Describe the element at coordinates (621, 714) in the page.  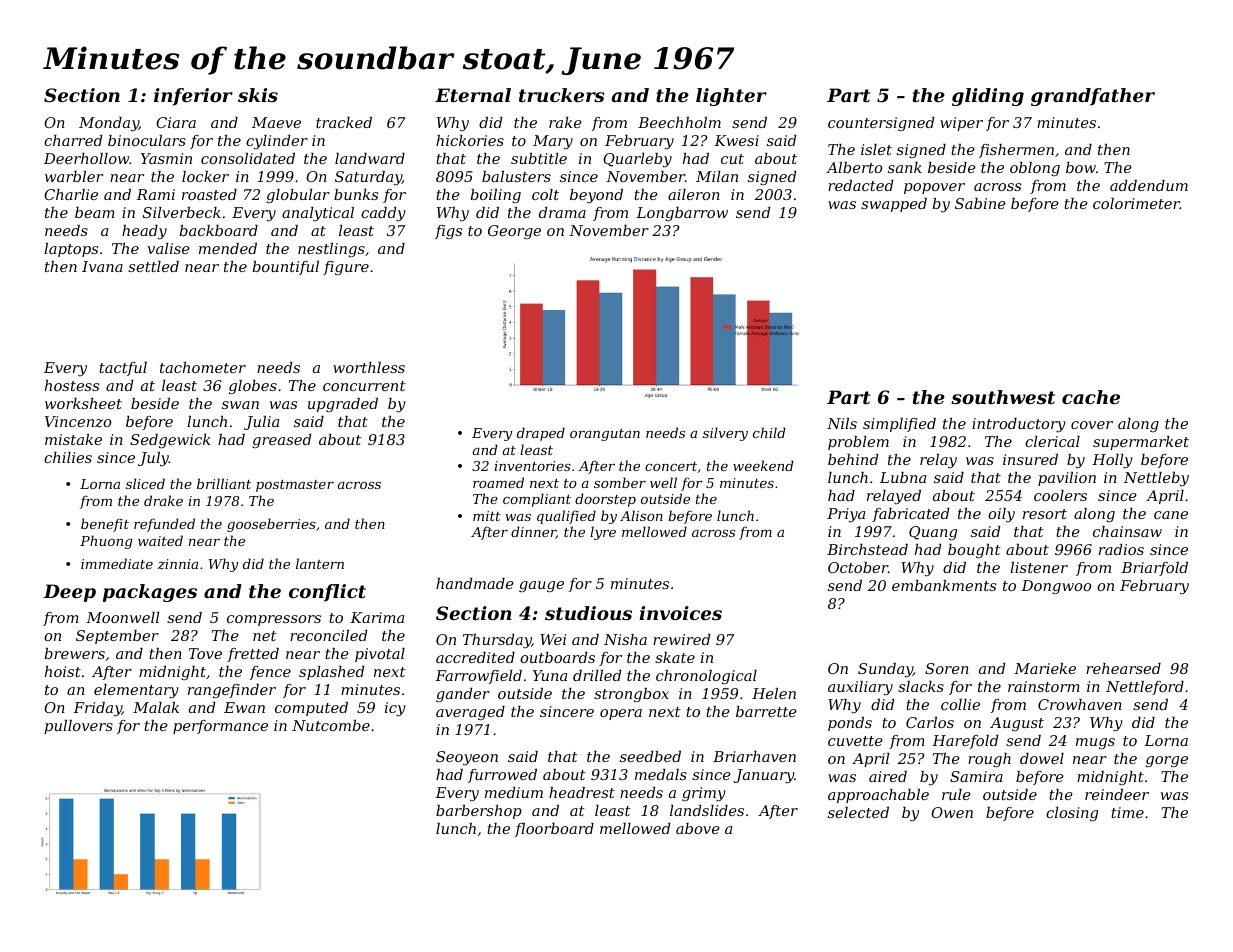
I see `opera` at that location.
